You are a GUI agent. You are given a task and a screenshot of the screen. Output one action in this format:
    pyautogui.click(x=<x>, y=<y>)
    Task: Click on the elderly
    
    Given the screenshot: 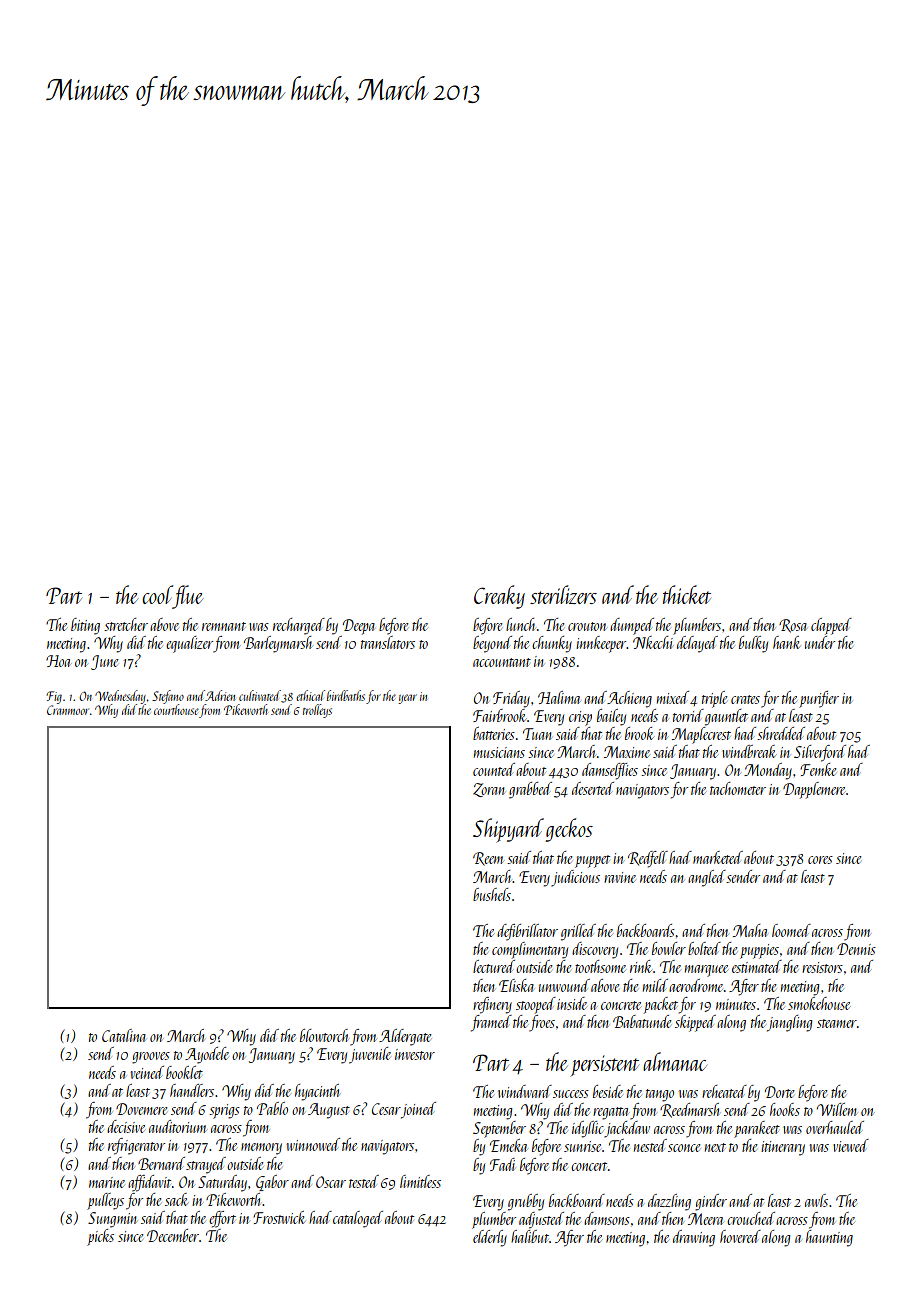 What is the action you would take?
    pyautogui.click(x=490, y=1238)
